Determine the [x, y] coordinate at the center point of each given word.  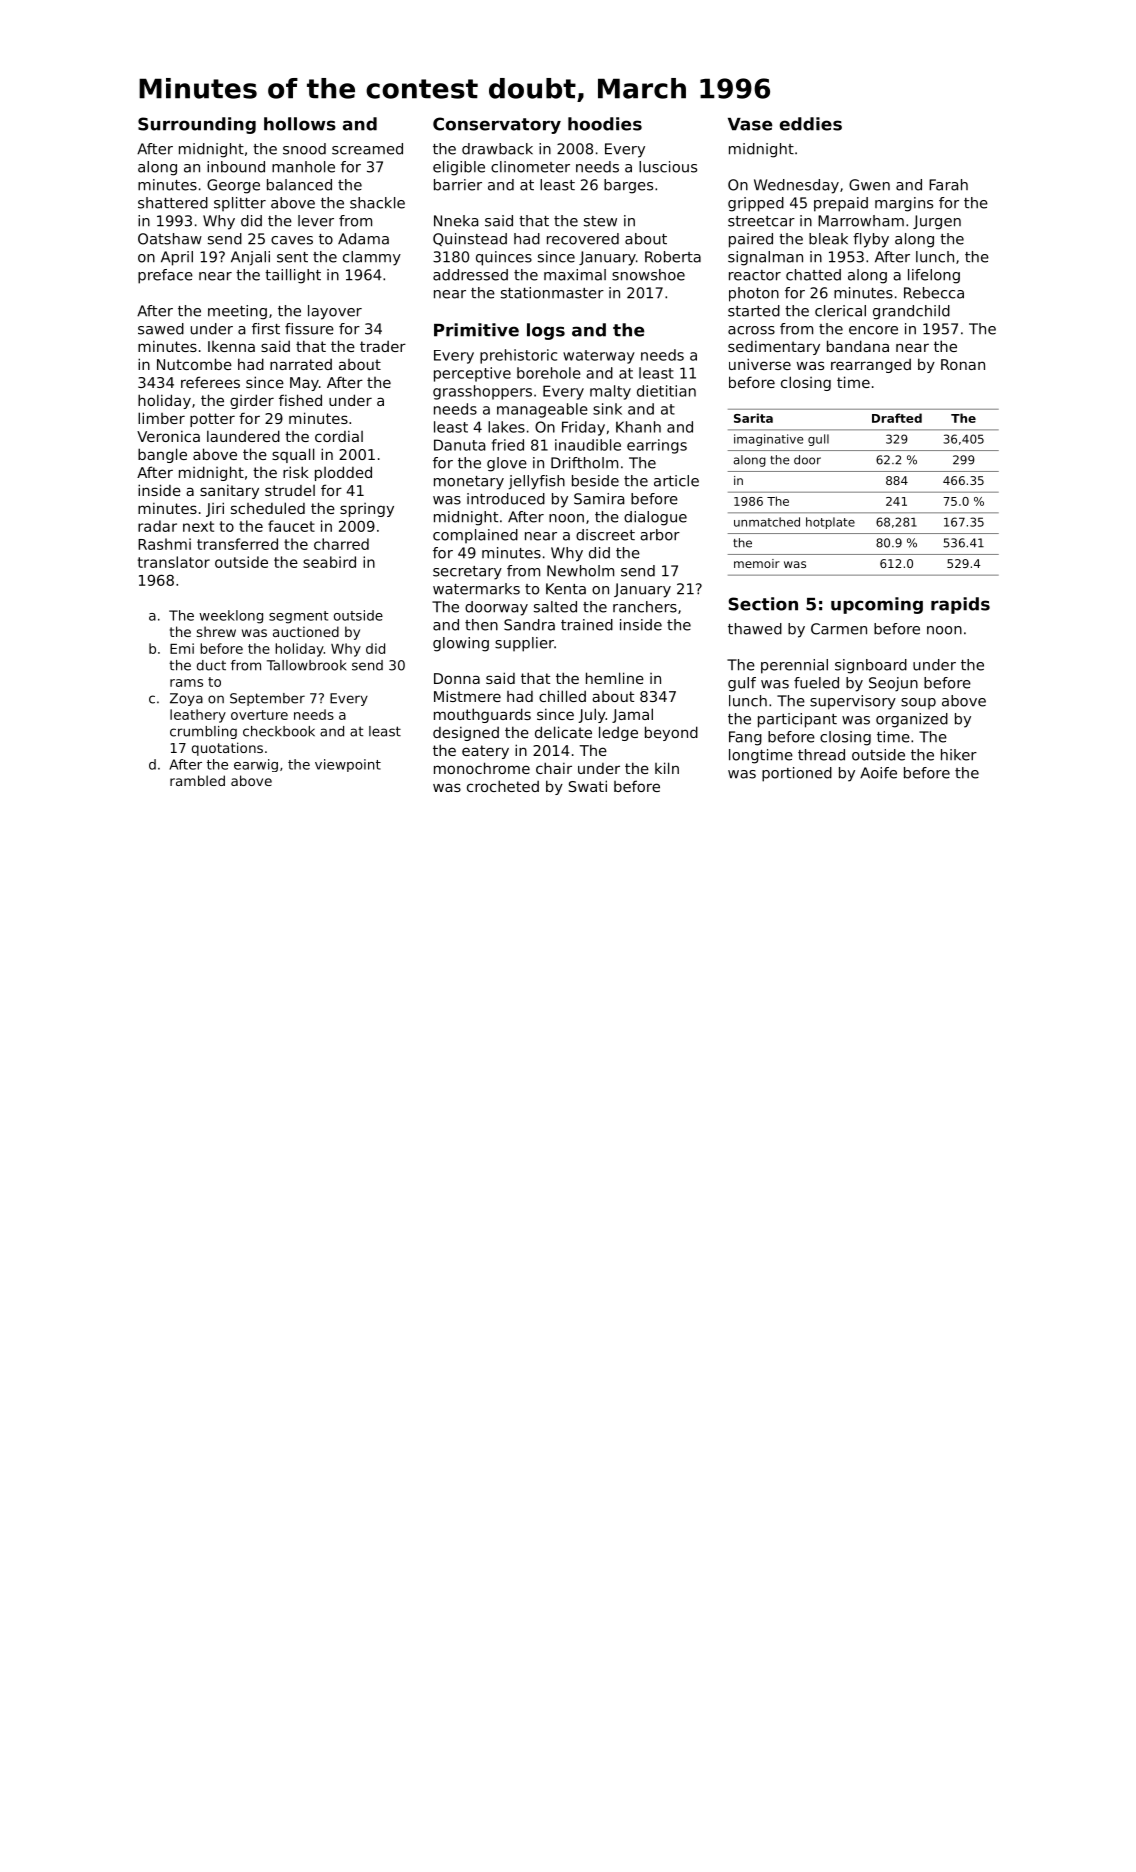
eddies [811, 124]
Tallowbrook [306, 665]
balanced [299, 185]
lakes [506, 427]
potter [212, 420]
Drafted [897, 418]
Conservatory [497, 125]
